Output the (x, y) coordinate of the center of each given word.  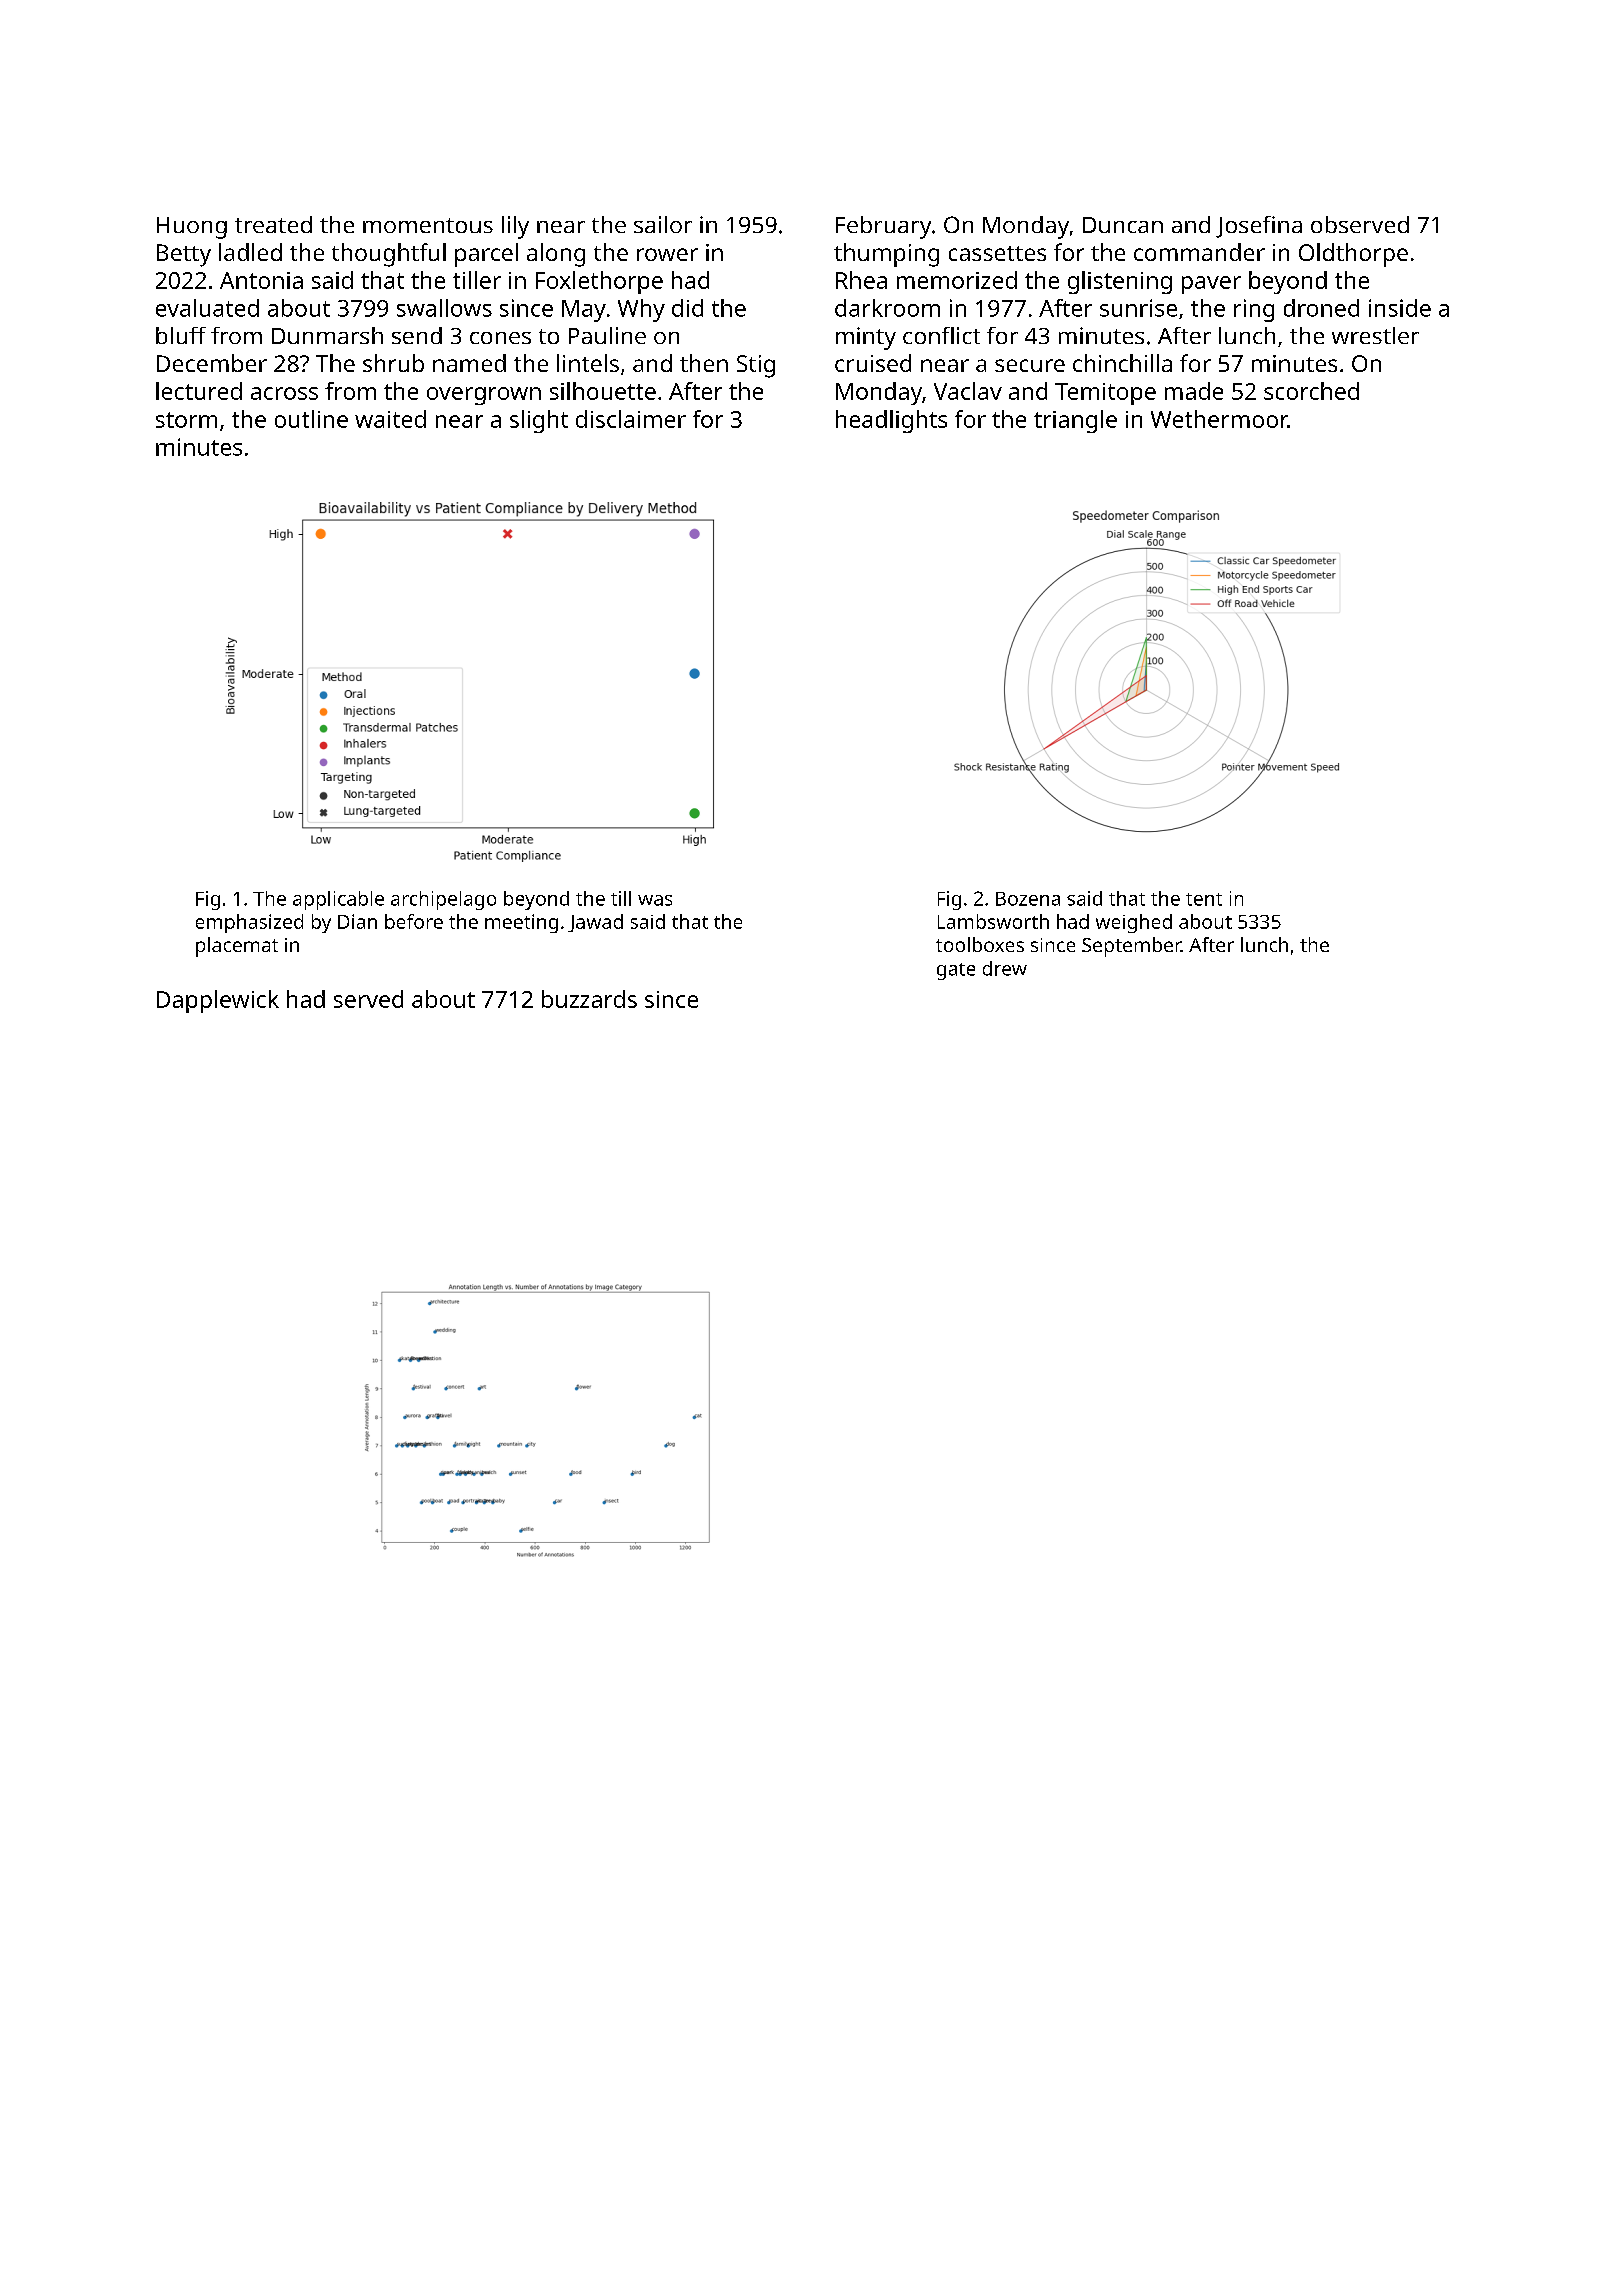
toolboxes (980, 944)
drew (1005, 968)
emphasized (249, 923)
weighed (1134, 923)
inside (1400, 308)
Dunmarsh (327, 335)
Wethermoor (1219, 419)
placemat (237, 947)
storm (186, 420)
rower (667, 254)
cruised (873, 363)
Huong (192, 228)
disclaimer (631, 419)
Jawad (595, 923)
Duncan (1123, 225)
